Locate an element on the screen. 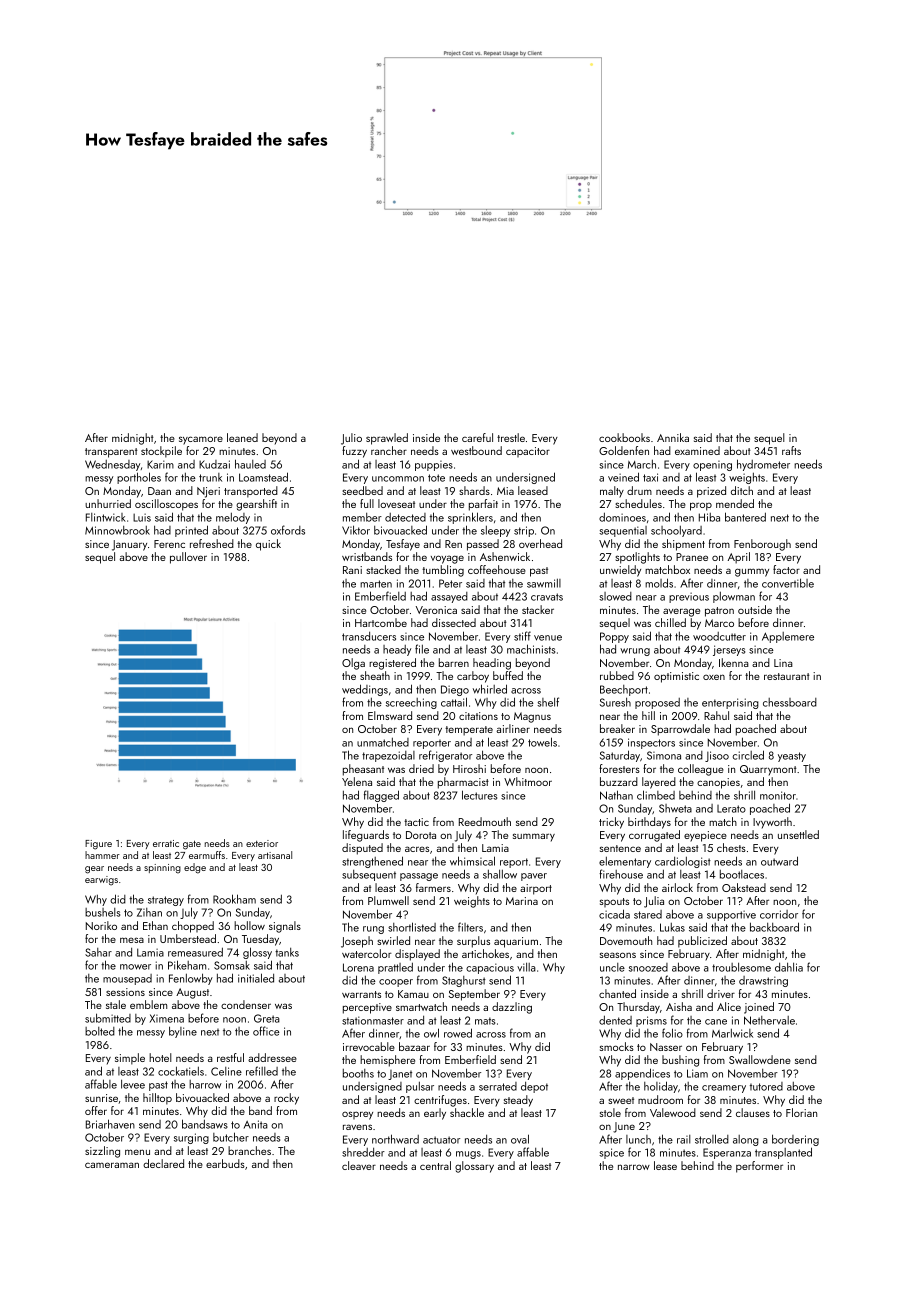  refilled is located at coordinates (262, 1071).
